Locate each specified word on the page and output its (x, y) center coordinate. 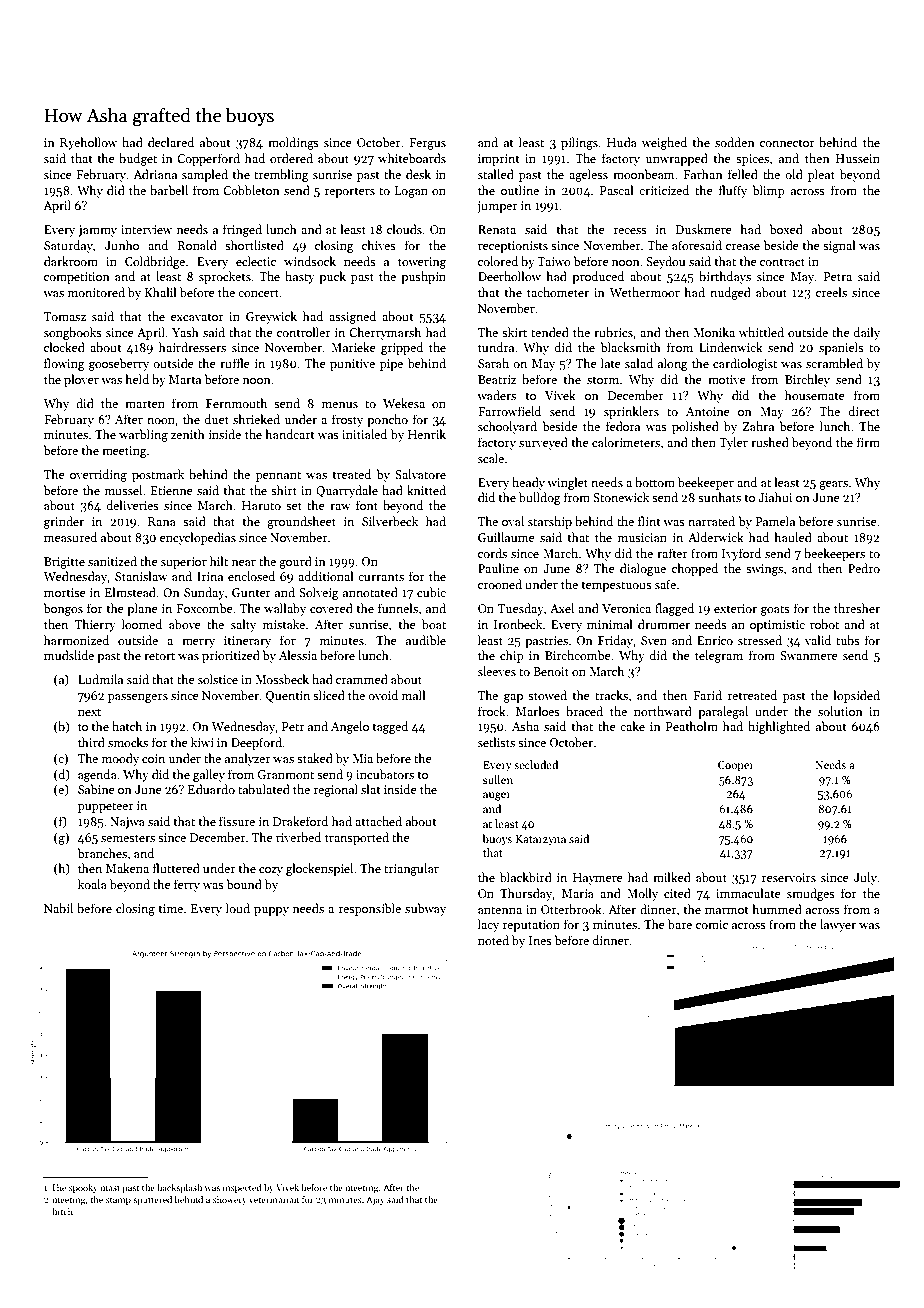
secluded (536, 764)
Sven (654, 640)
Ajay (375, 1200)
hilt (219, 561)
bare (680, 924)
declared (171, 142)
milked (672, 877)
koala (92, 884)
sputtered (152, 1200)
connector (787, 143)
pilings (579, 143)
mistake (284, 624)
